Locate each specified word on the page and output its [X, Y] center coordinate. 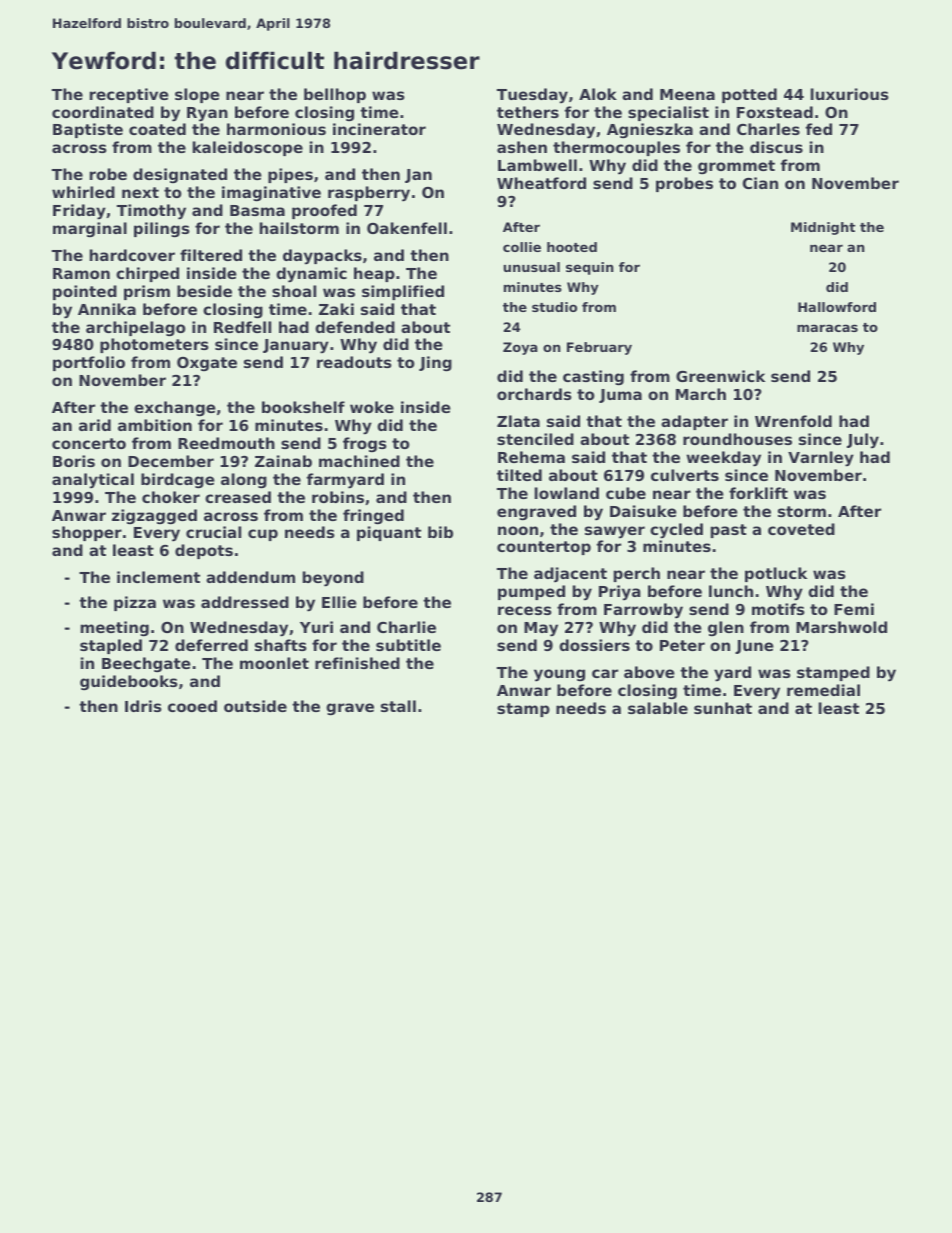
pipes [290, 175]
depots [204, 551]
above [649, 672]
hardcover [132, 255]
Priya [620, 593]
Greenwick [720, 376]
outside [255, 706]
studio [554, 307]
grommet [736, 167]
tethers [528, 112]
